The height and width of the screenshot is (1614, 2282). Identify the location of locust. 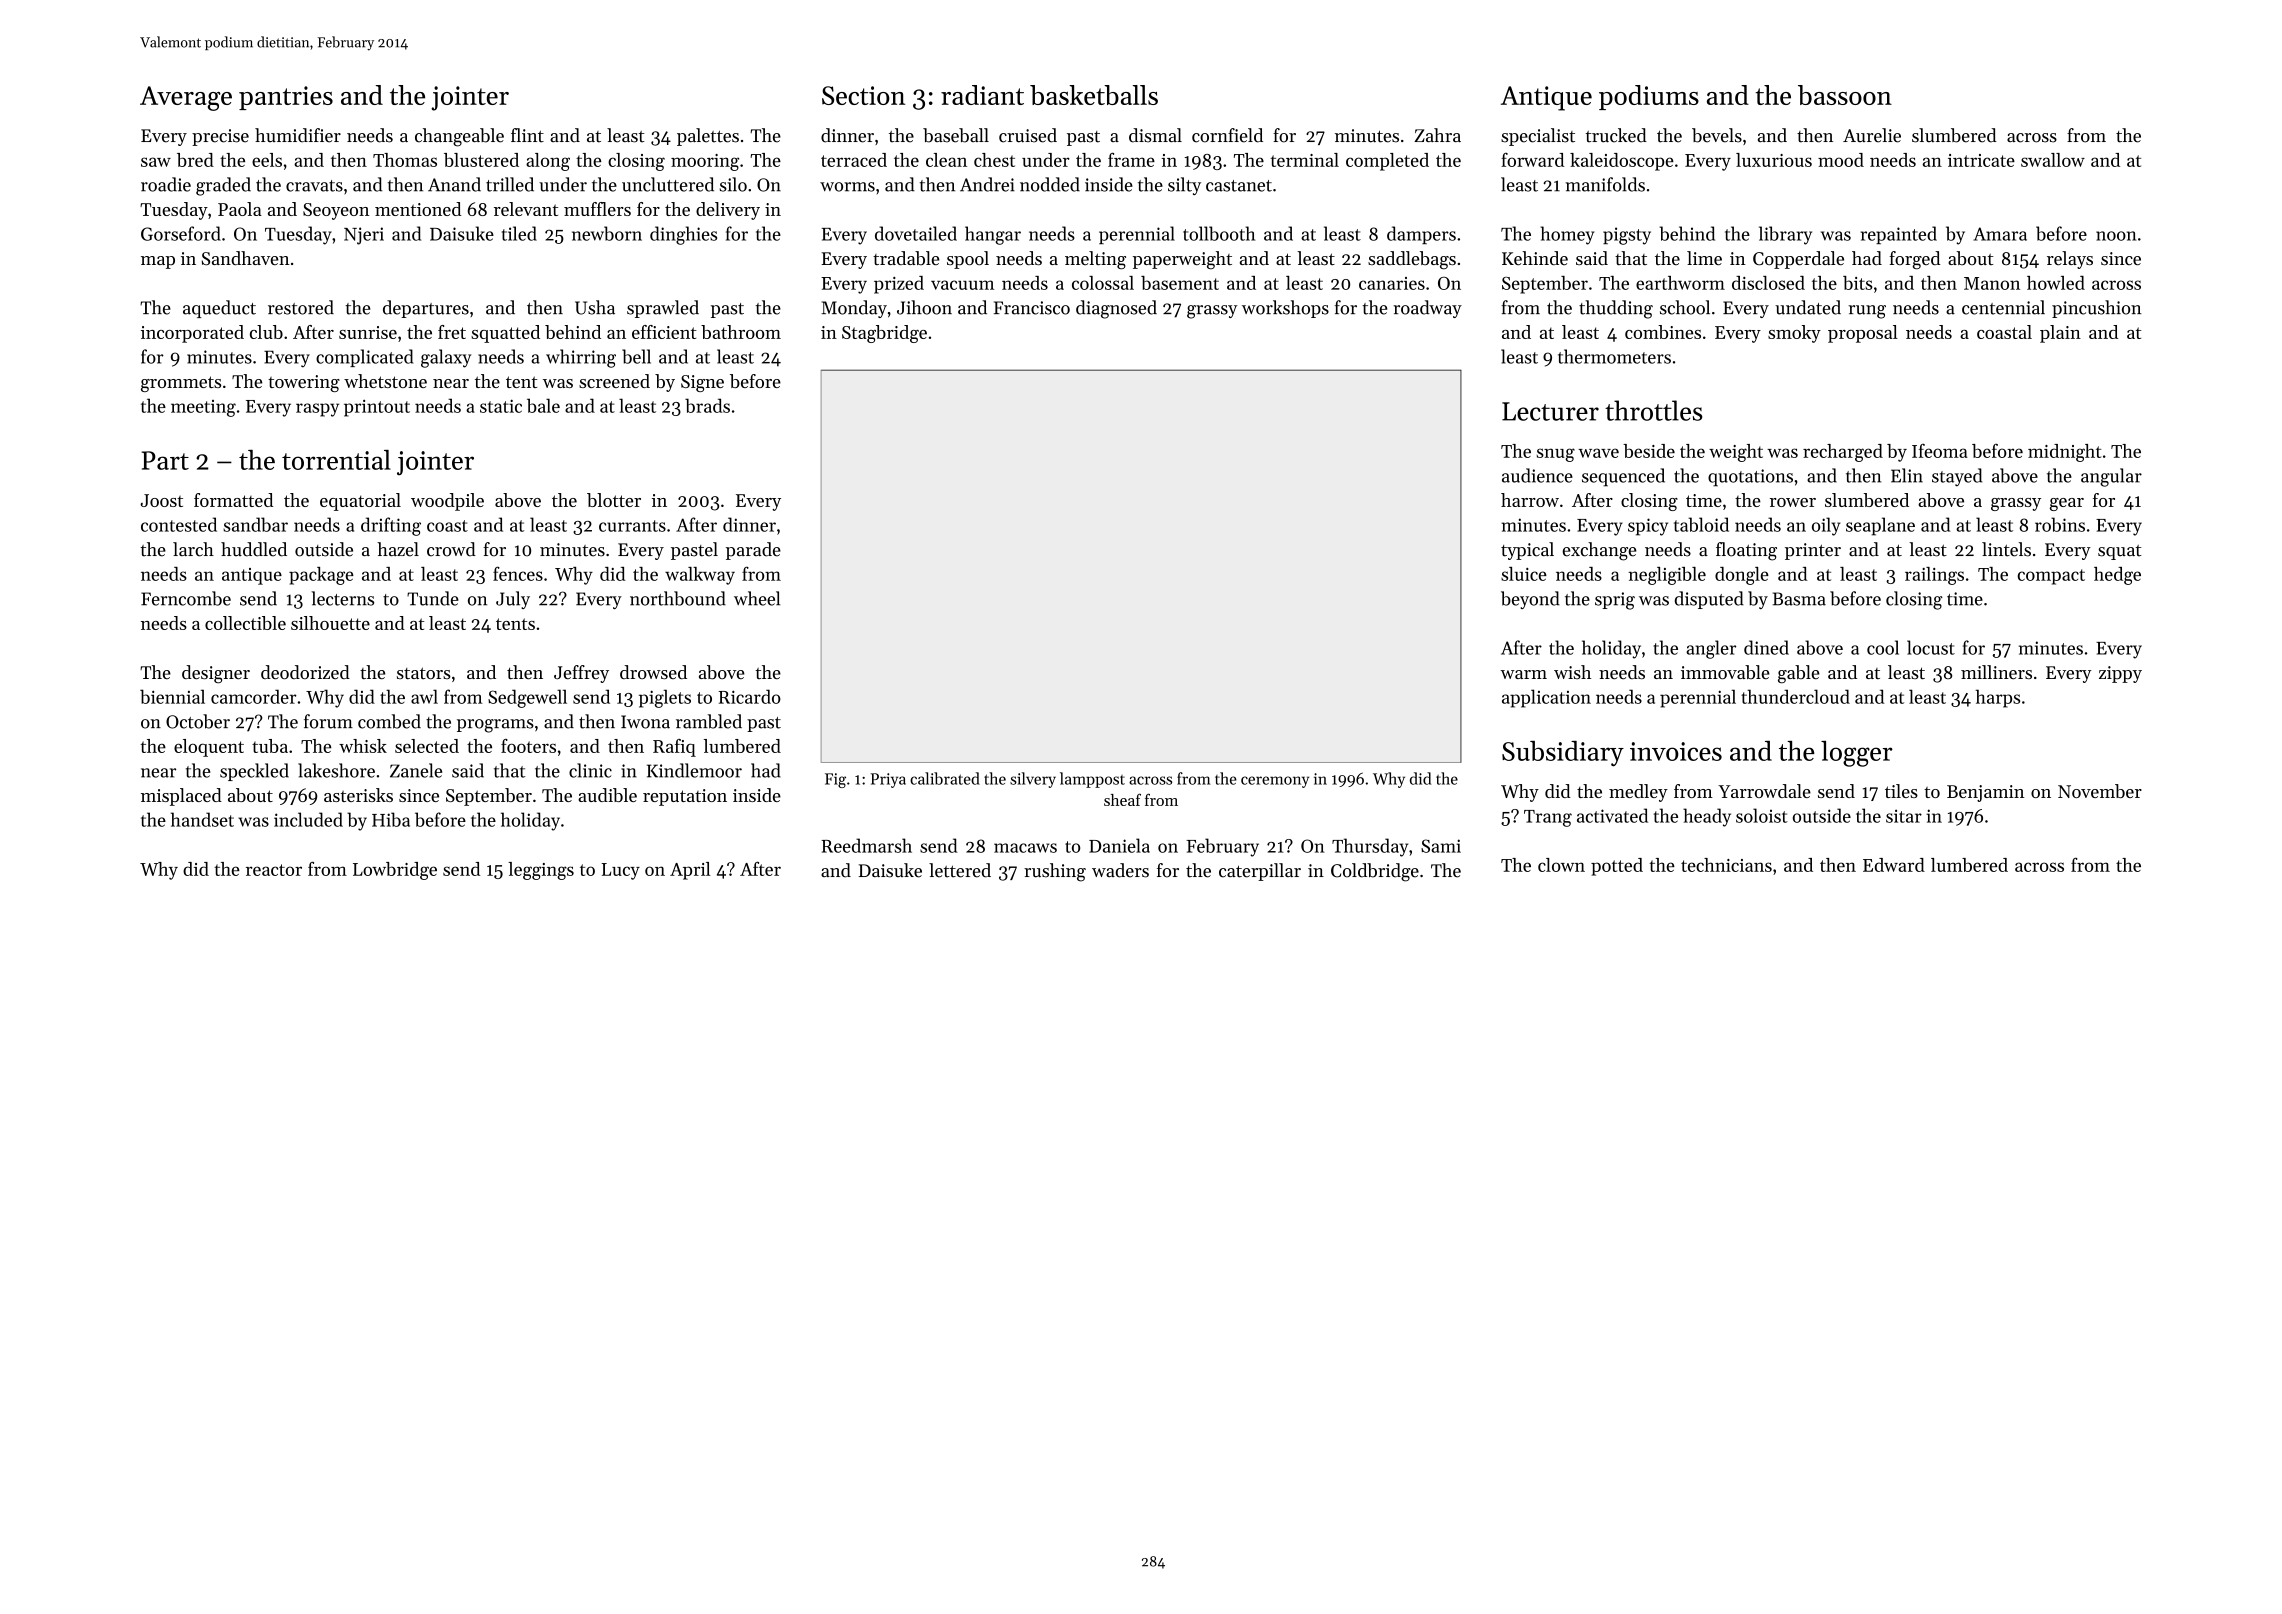
(1931, 647).
